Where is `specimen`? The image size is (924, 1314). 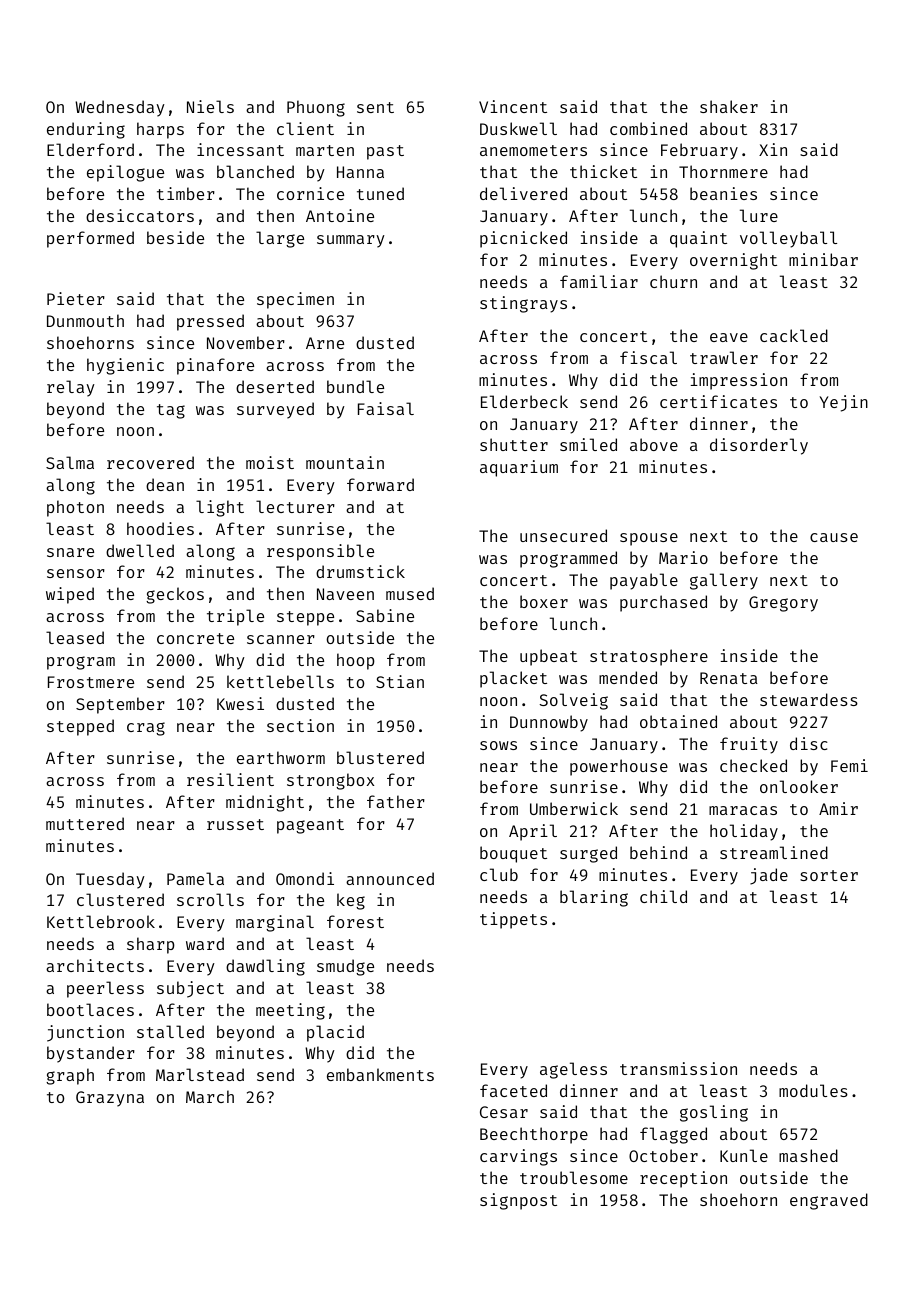
specimen is located at coordinates (295, 300).
